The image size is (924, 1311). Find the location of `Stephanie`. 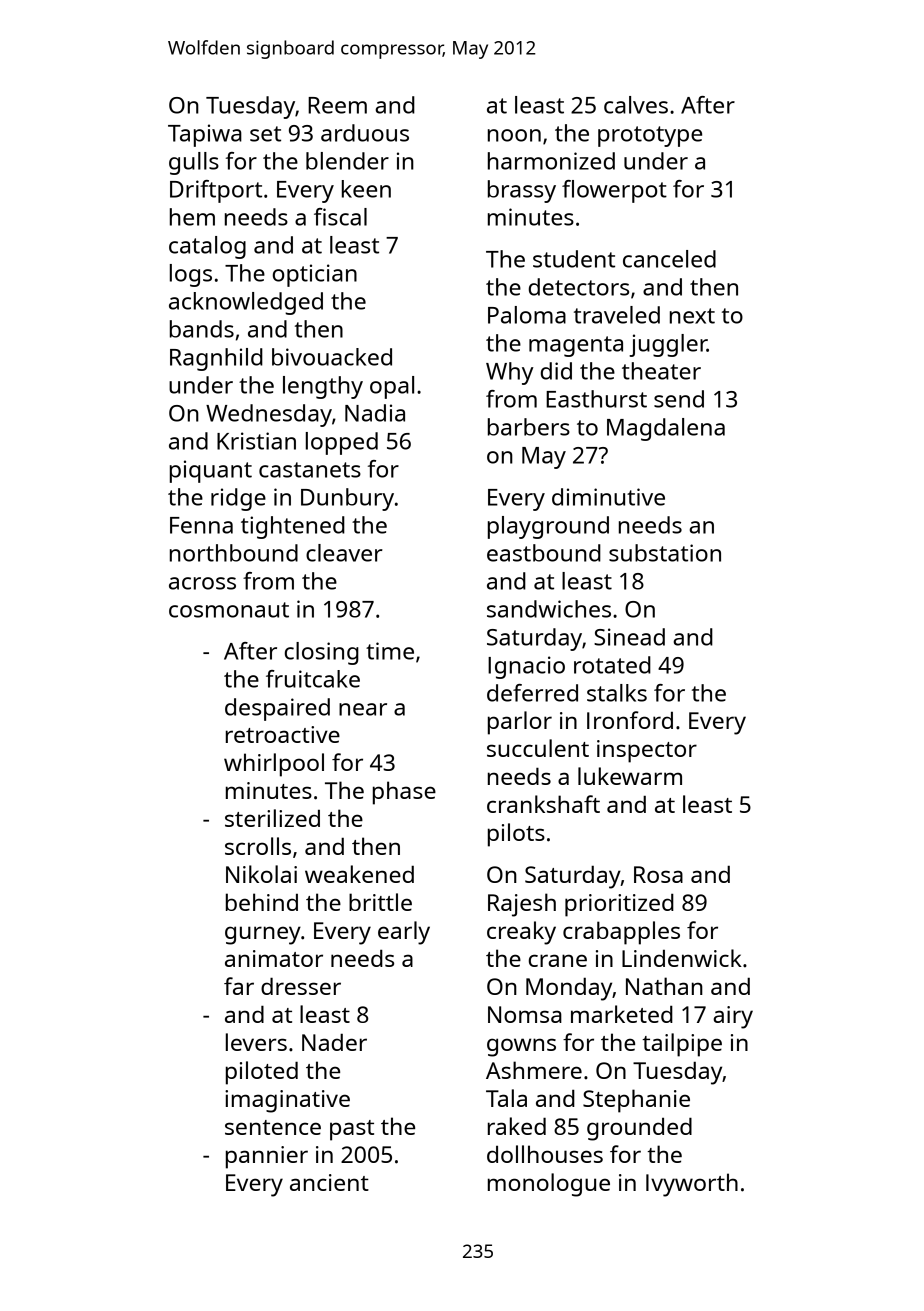

Stephanie is located at coordinates (636, 1101).
